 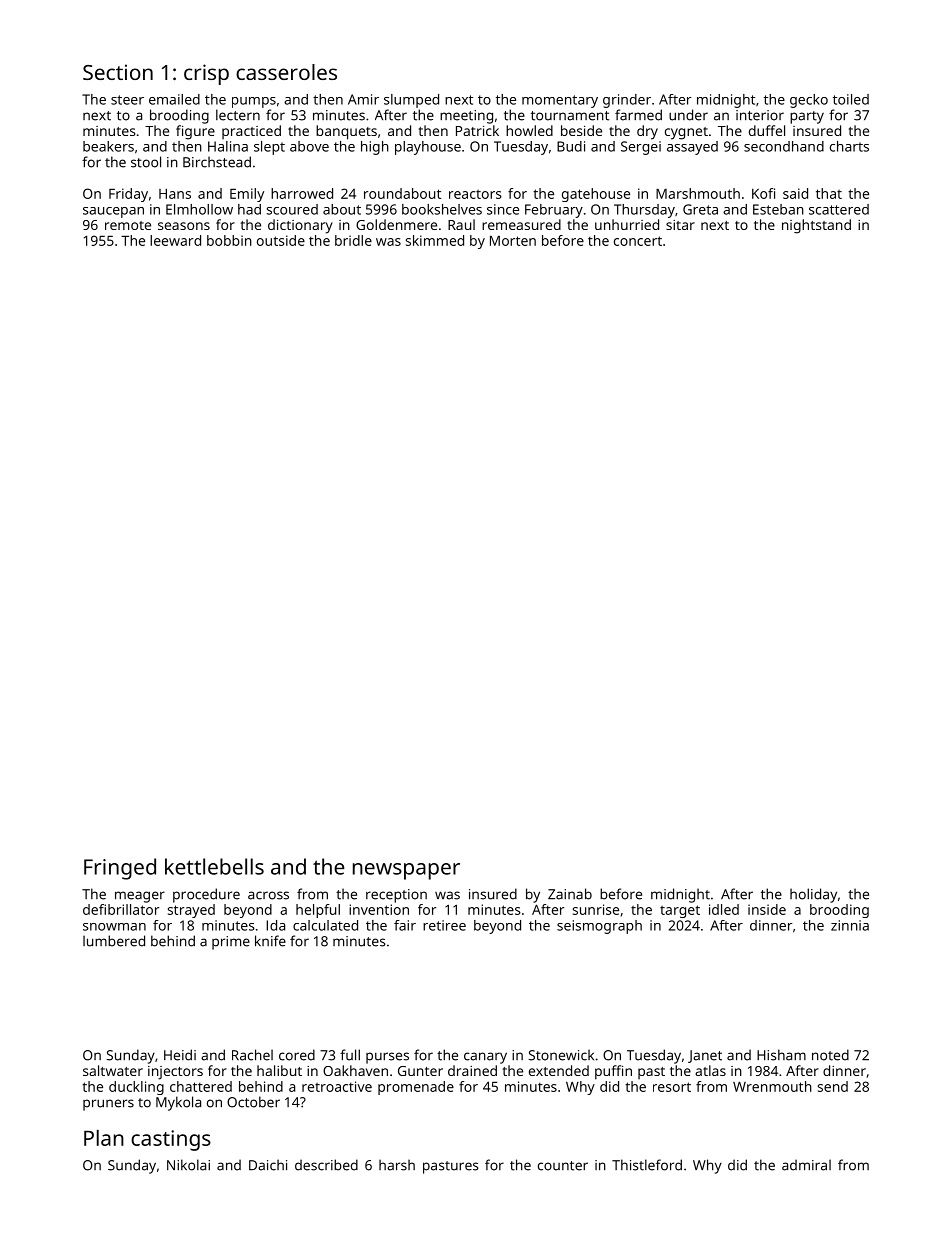 What do you see at coordinates (279, 1070) in the image?
I see `halibut` at bounding box center [279, 1070].
